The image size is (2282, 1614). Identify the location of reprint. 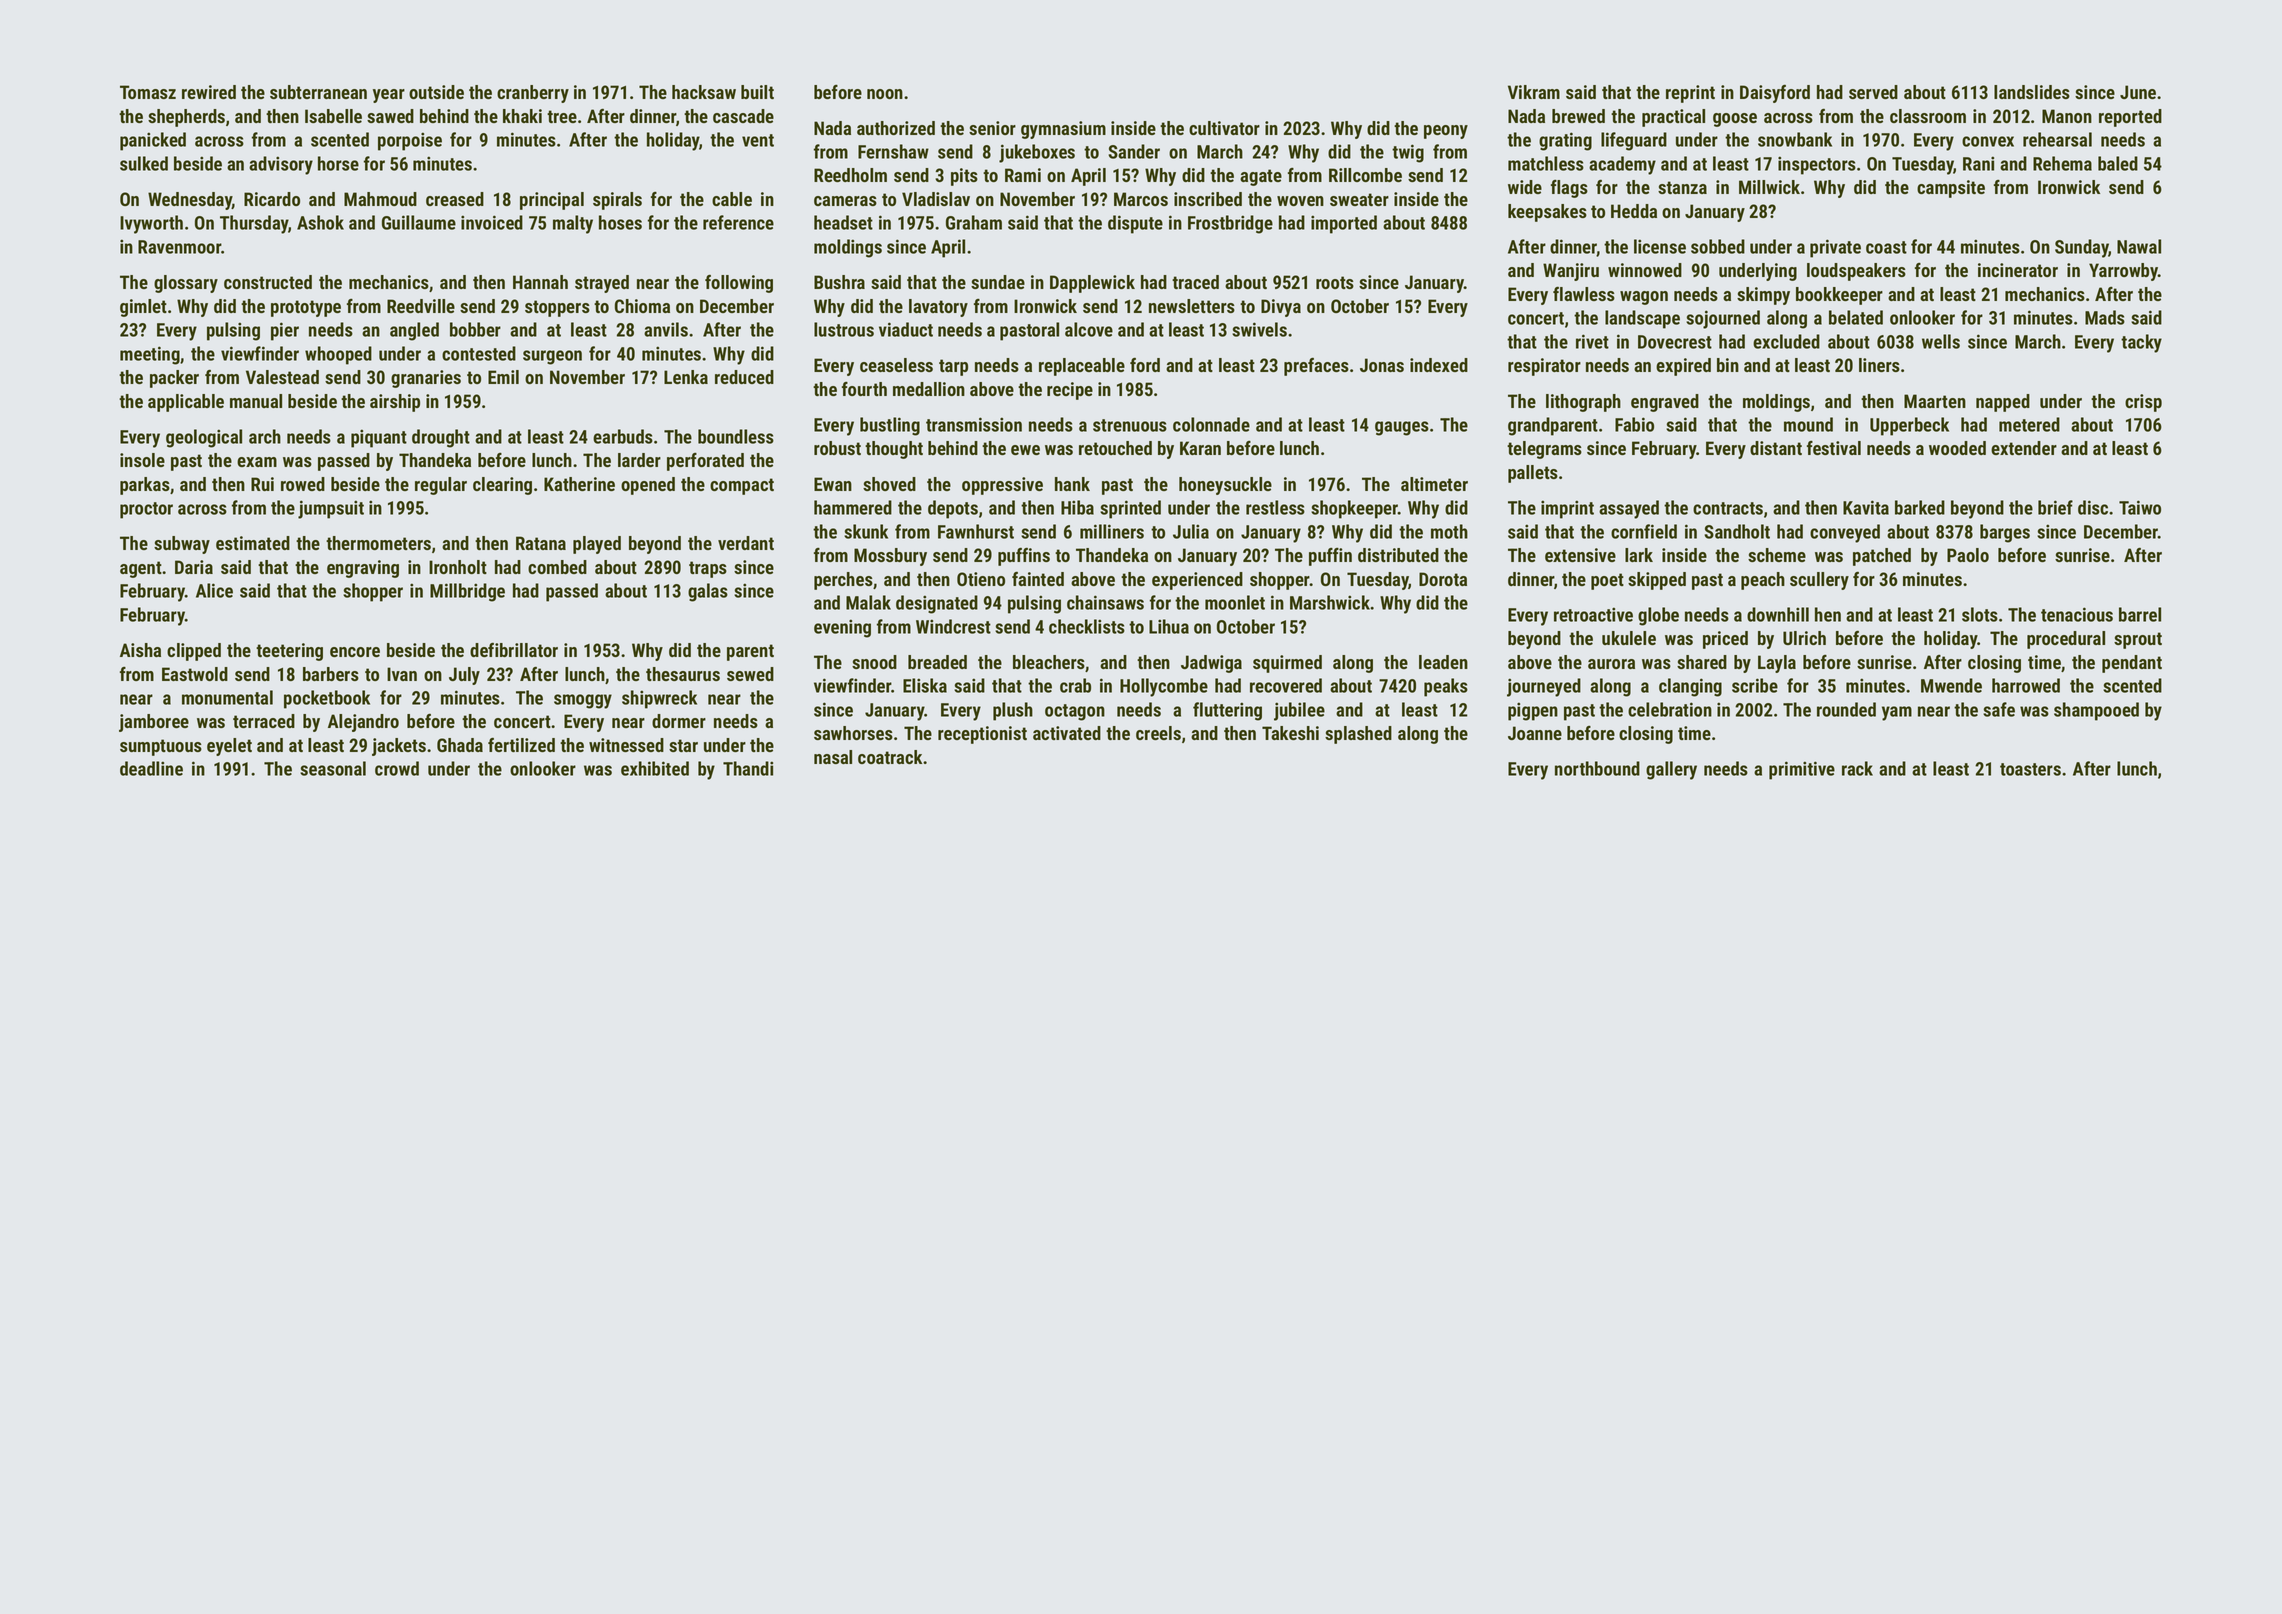
(1690, 94).
